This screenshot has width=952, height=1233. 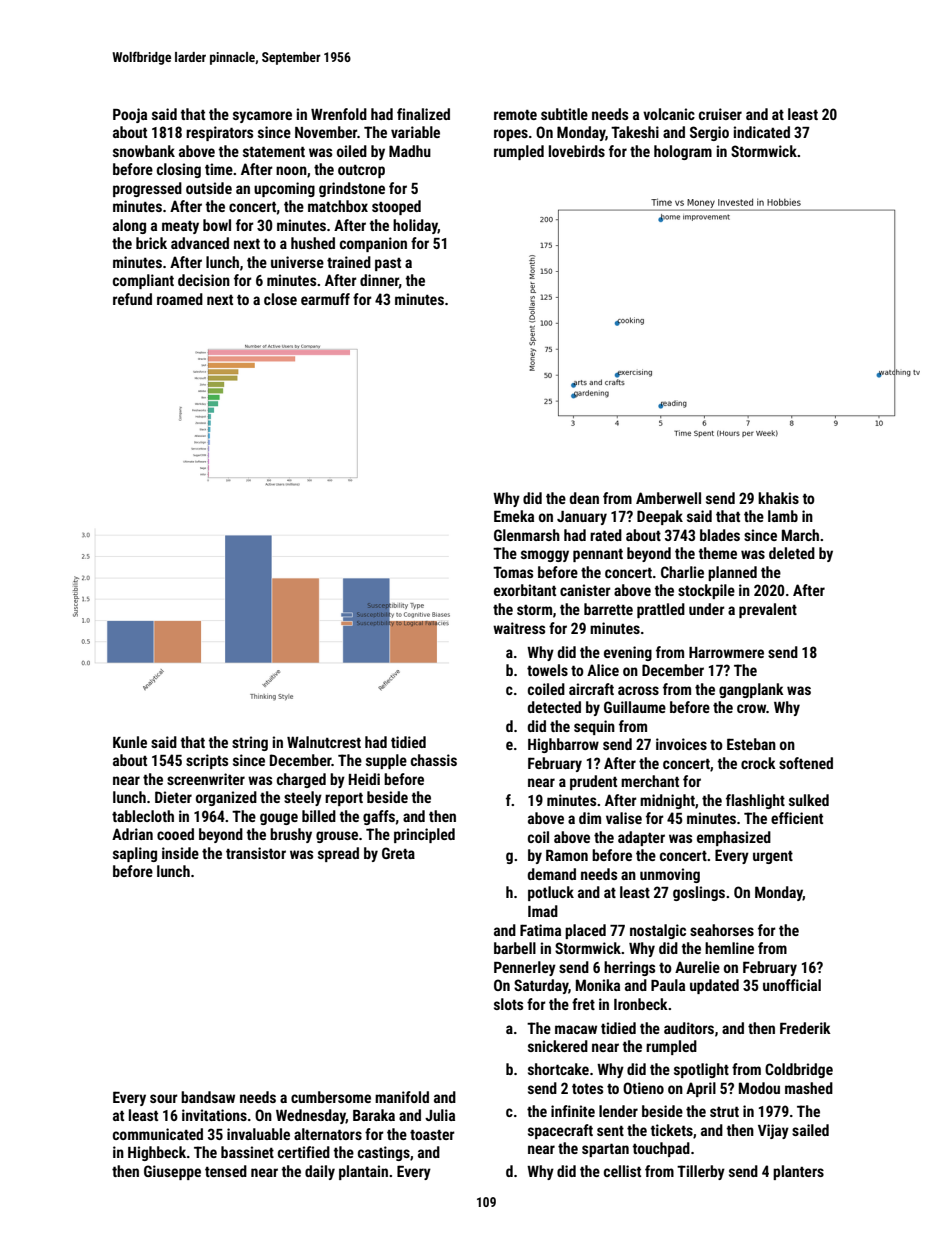 What do you see at coordinates (424, 835) in the screenshot?
I see `principled` at bounding box center [424, 835].
